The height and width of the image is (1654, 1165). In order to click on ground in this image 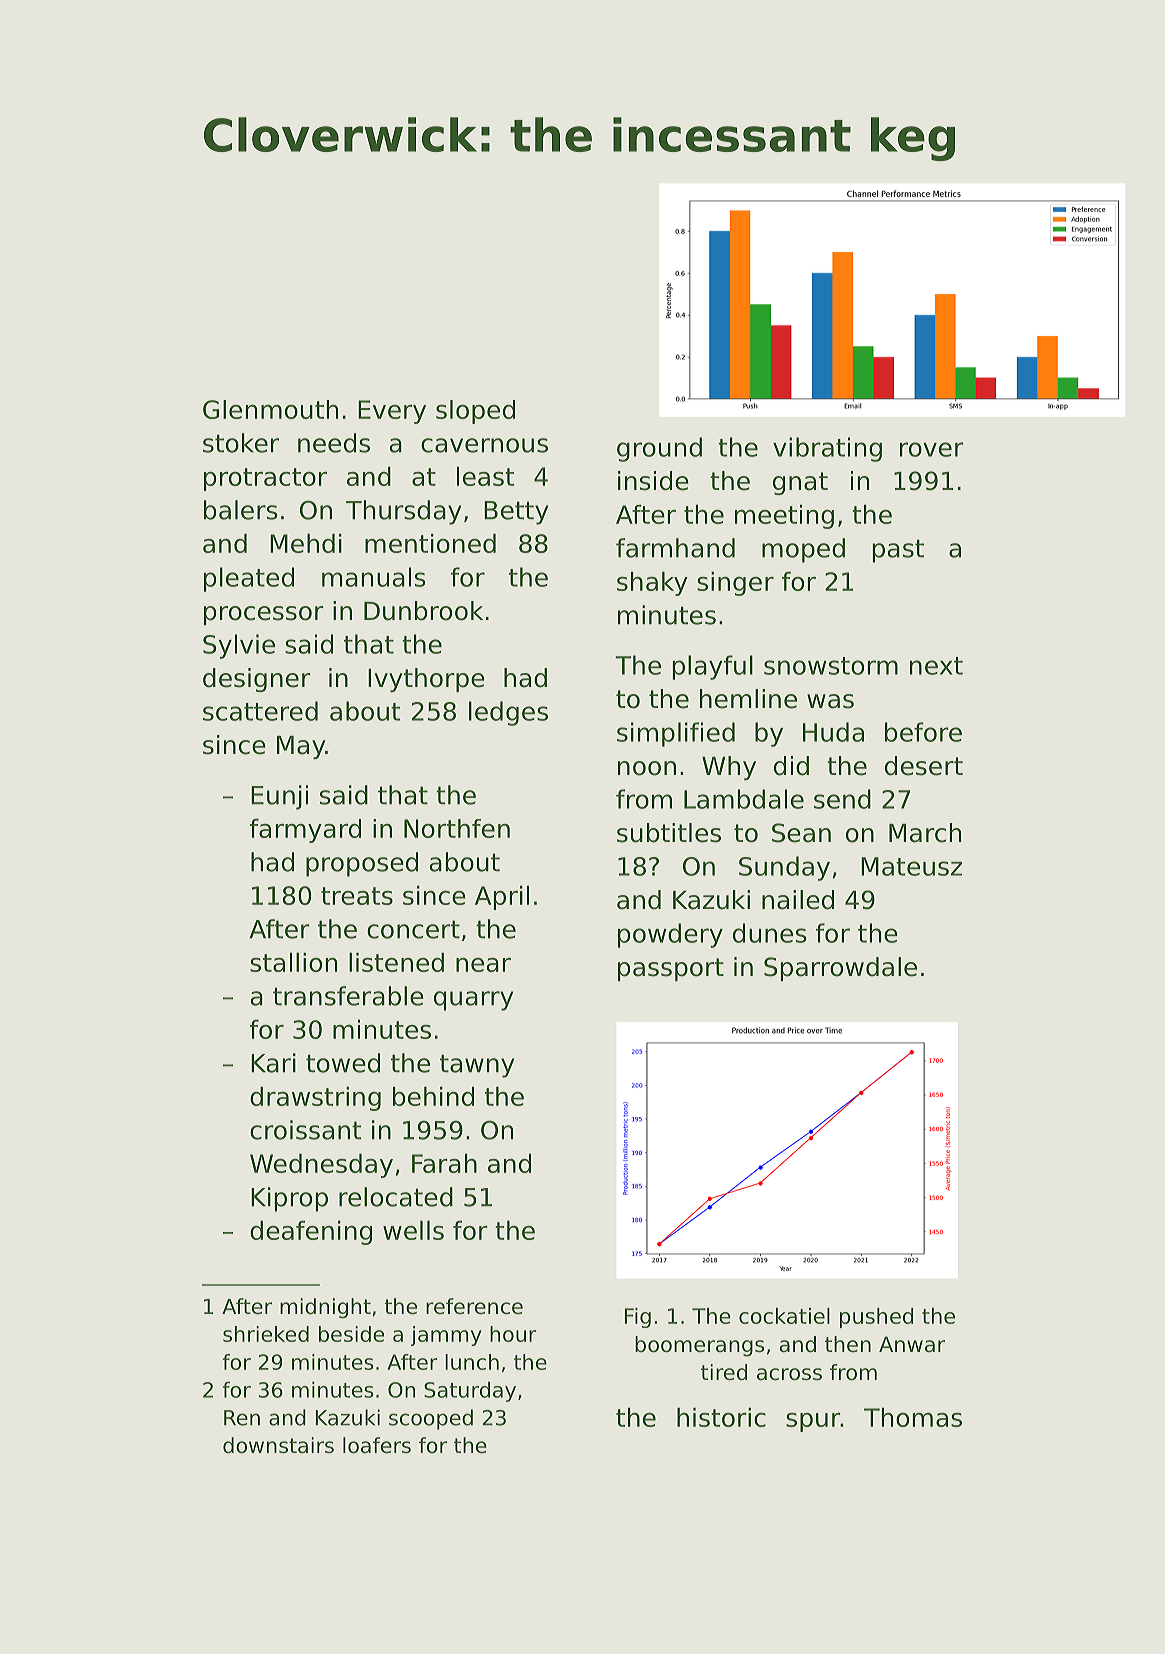, I will do `click(659, 449)`.
